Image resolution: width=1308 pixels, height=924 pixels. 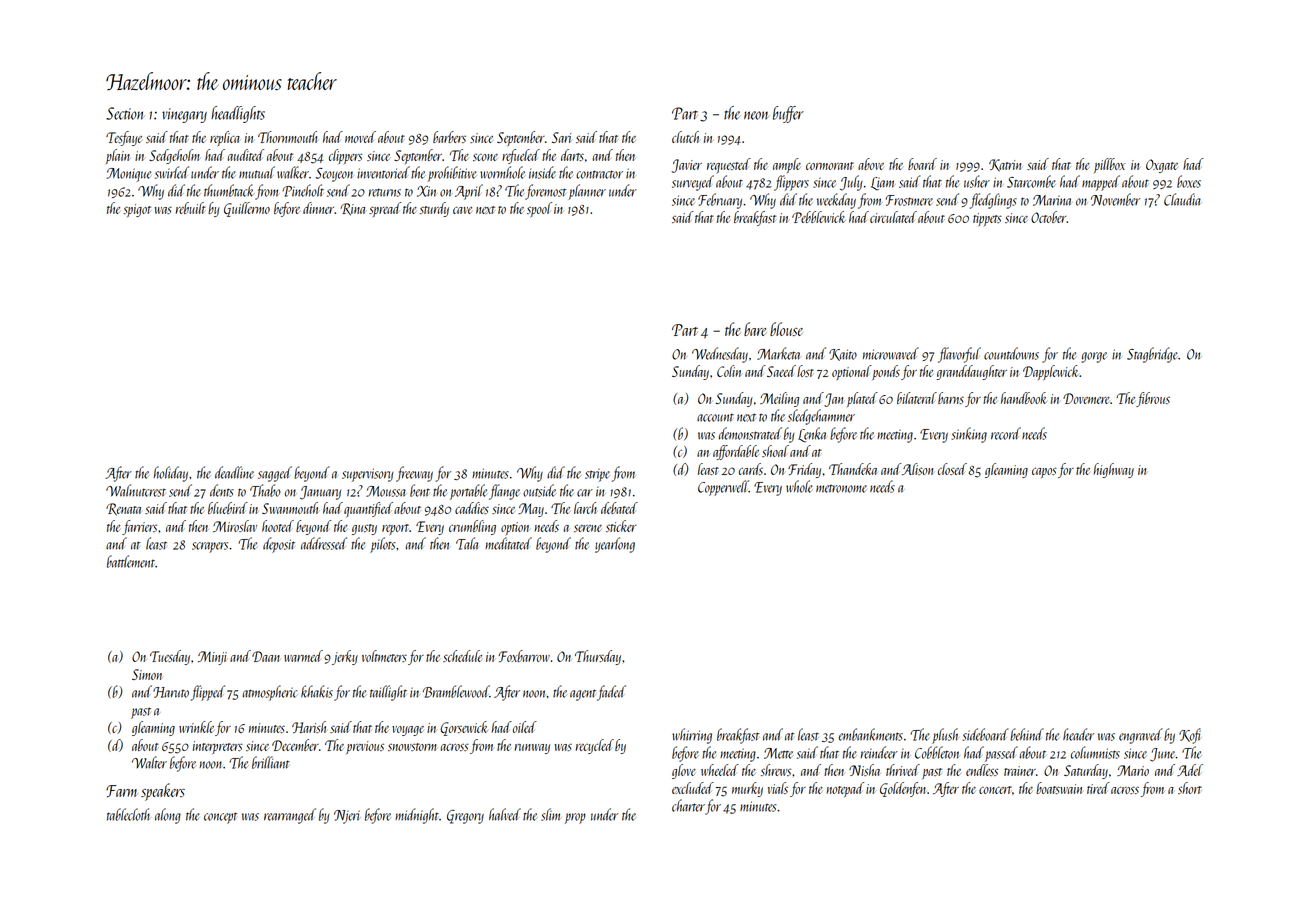 What do you see at coordinates (597, 475) in the screenshot?
I see `stripe` at bounding box center [597, 475].
